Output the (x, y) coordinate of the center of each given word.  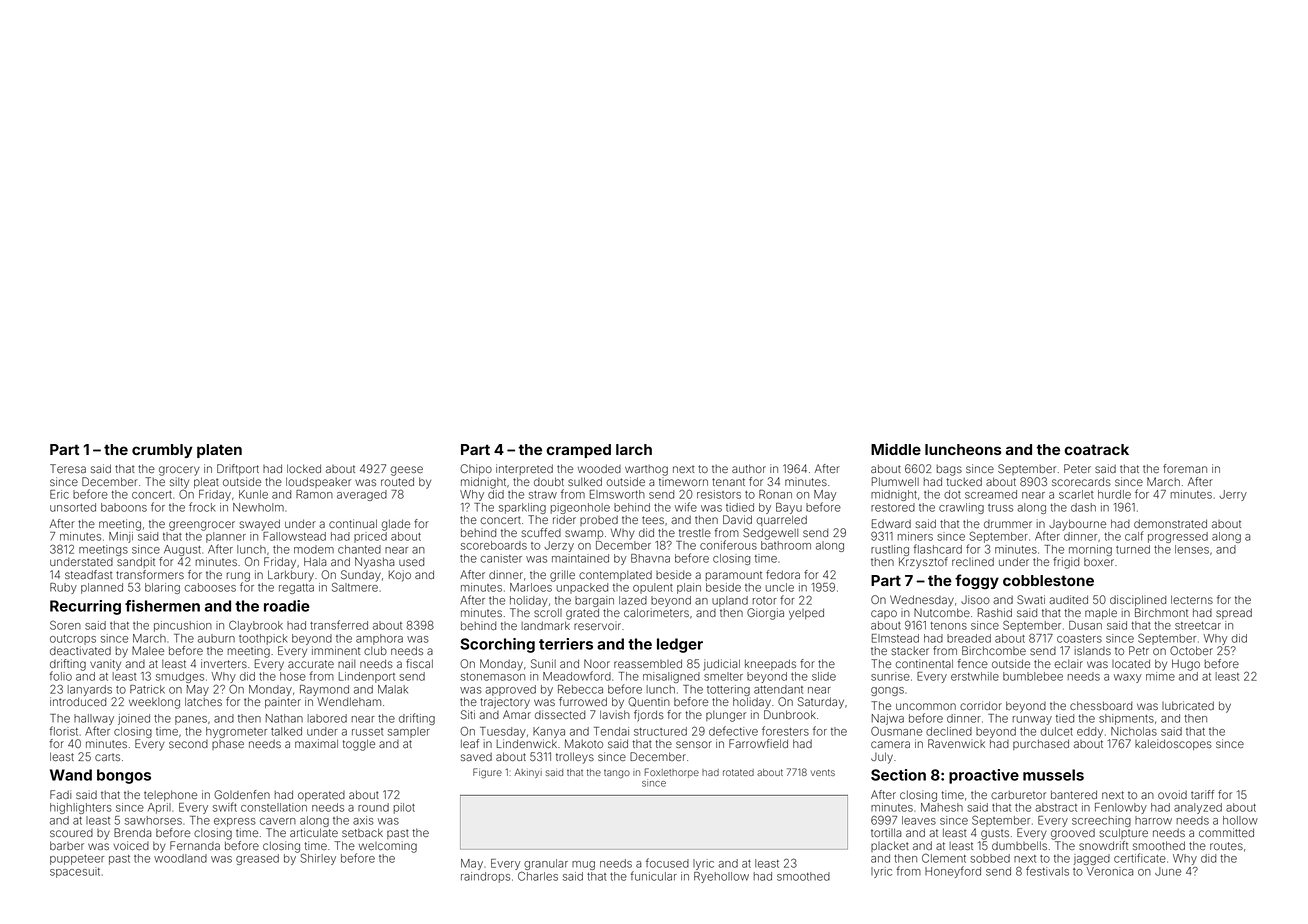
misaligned (671, 677)
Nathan (284, 718)
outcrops (73, 640)
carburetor (1018, 795)
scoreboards (494, 545)
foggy (977, 582)
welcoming (388, 847)
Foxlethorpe (672, 773)
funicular (654, 876)
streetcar (1198, 626)
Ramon (314, 494)
